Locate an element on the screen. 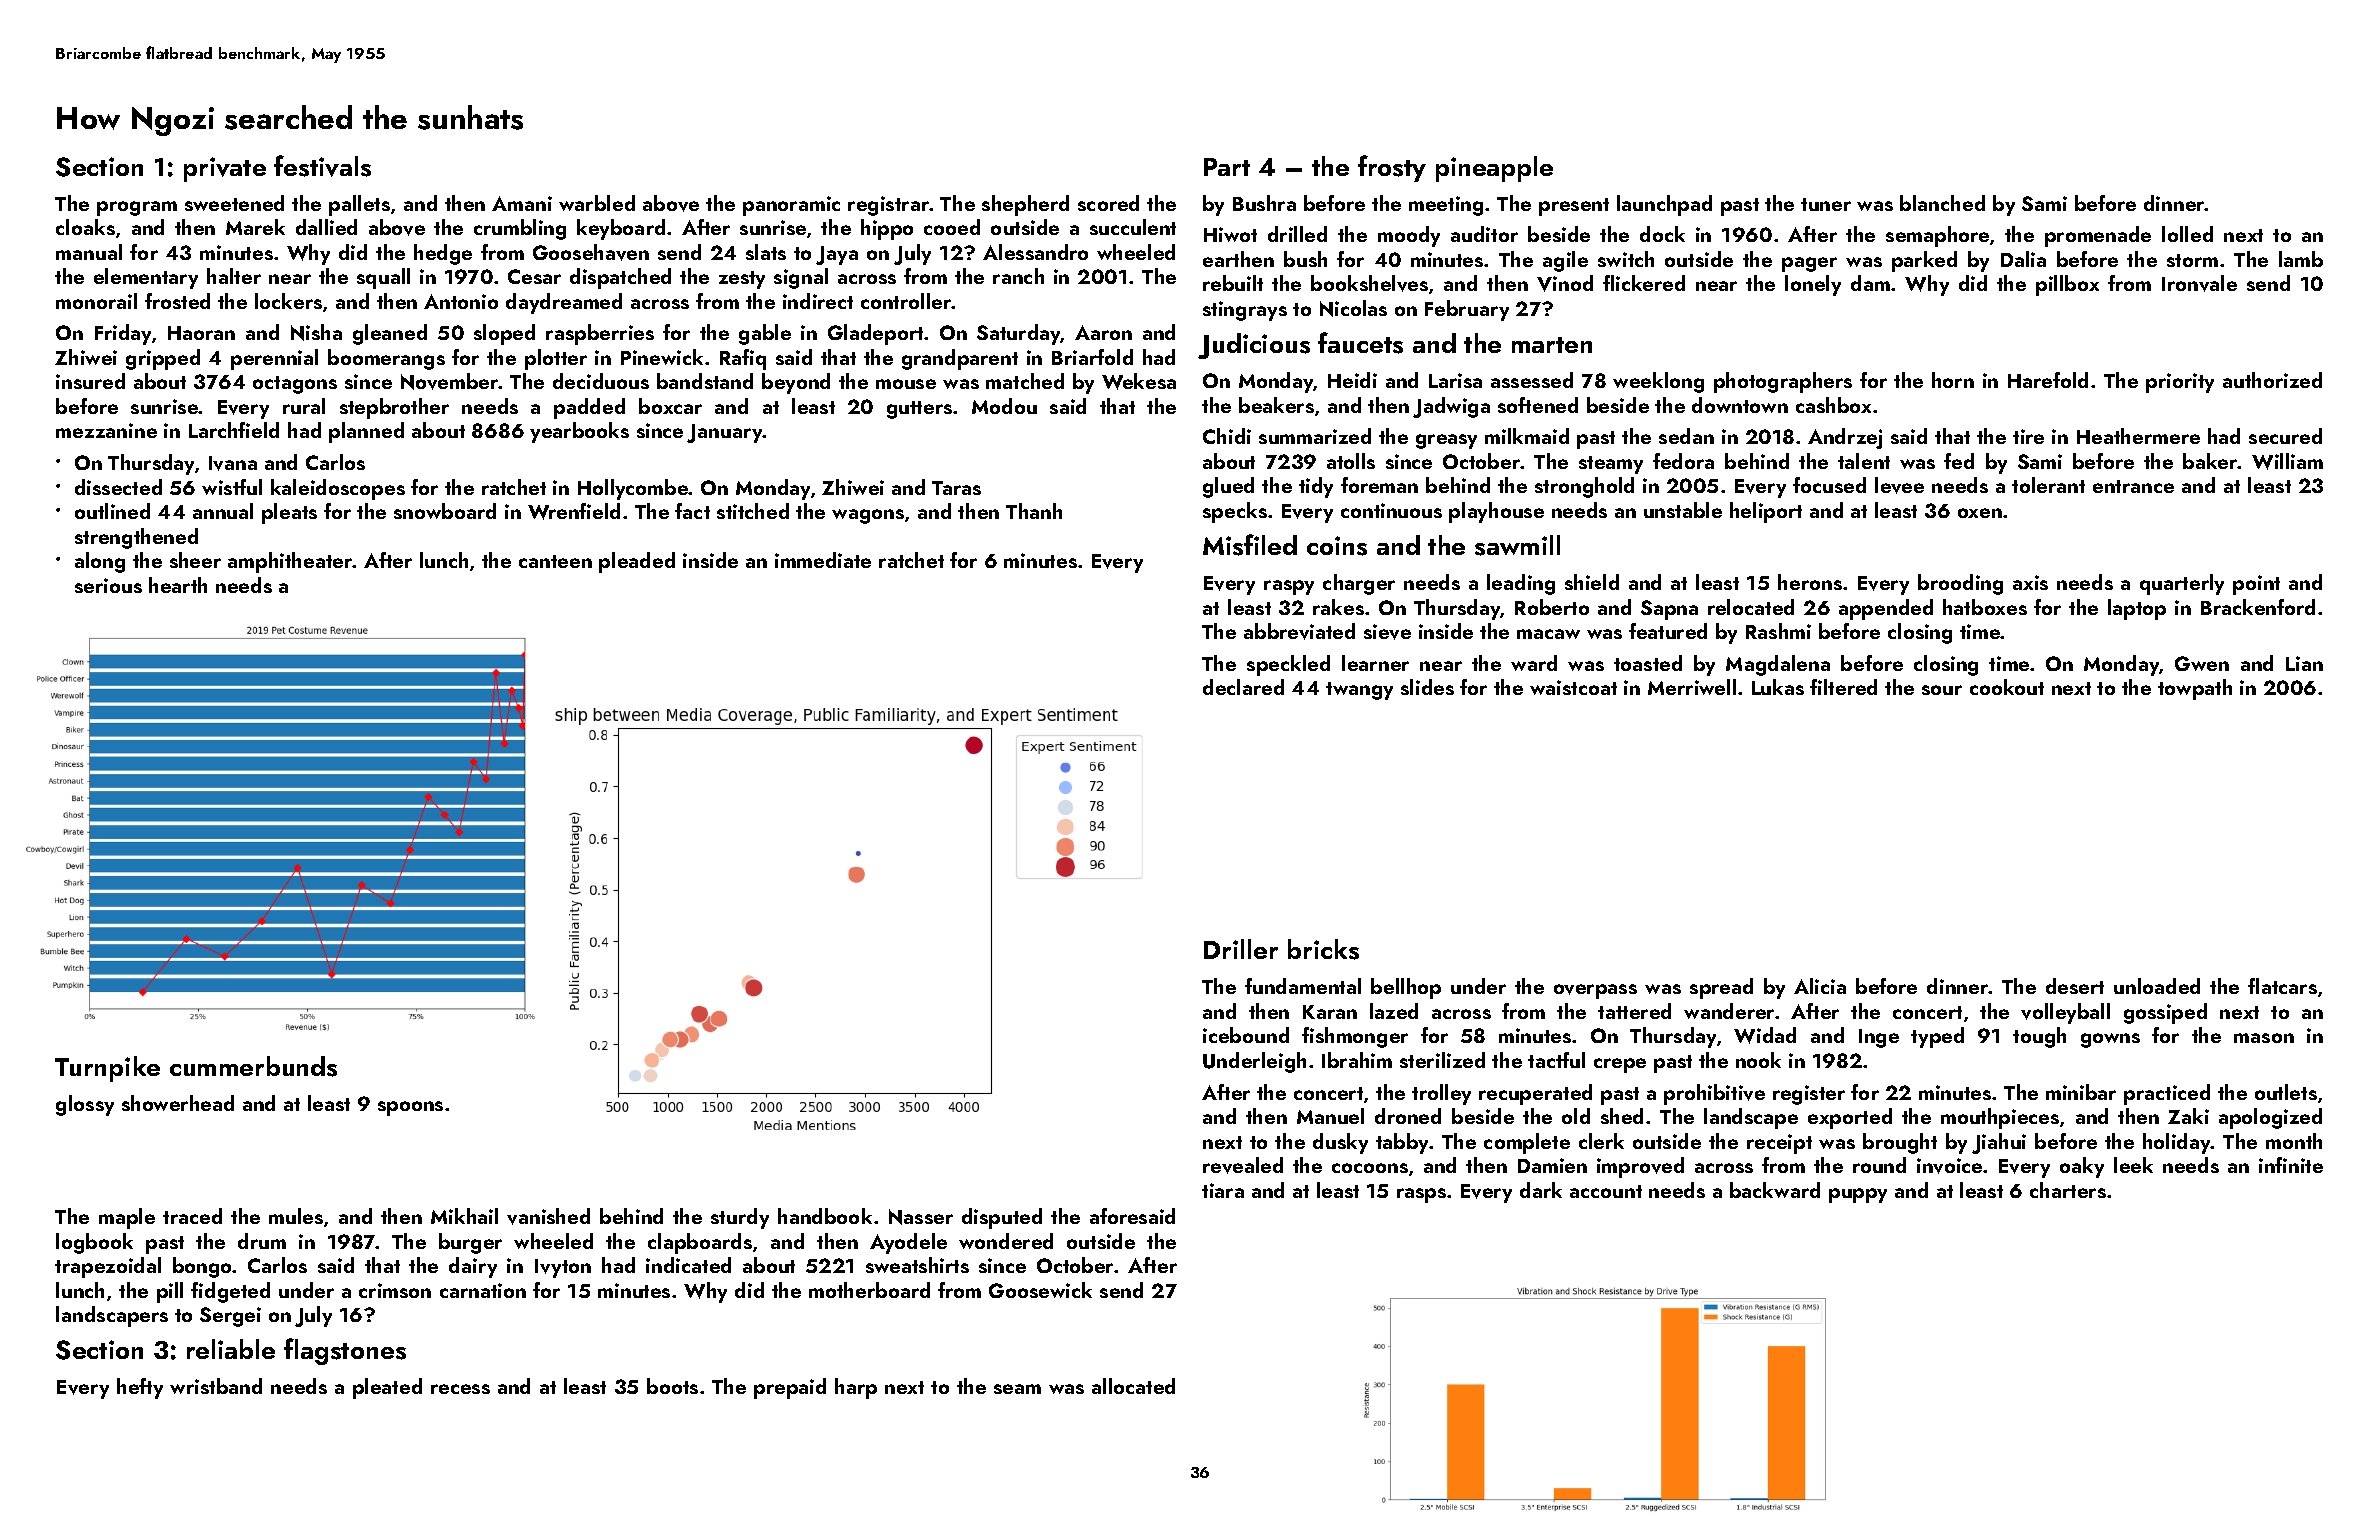 The height and width of the screenshot is (1540, 2380). warbled is located at coordinates (597, 203).
